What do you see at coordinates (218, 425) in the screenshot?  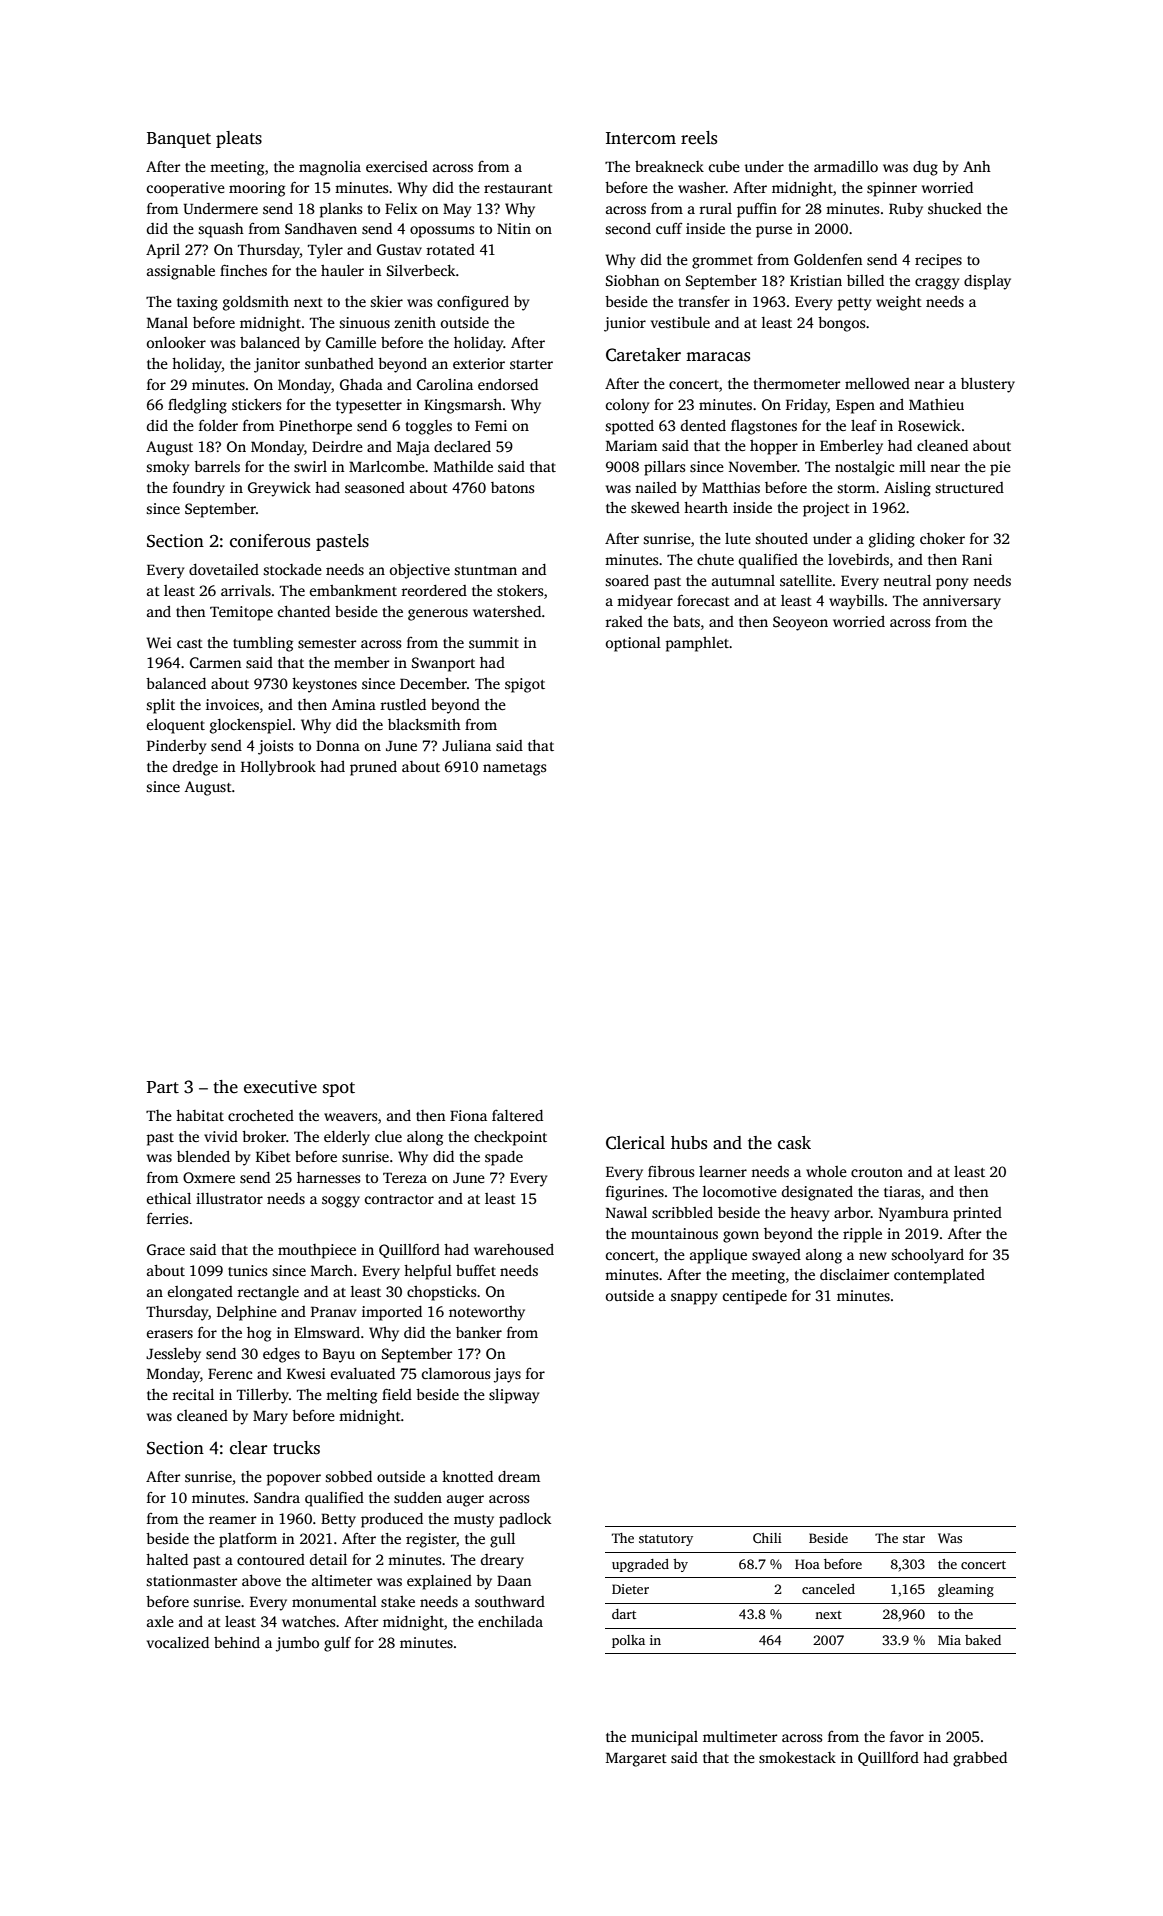 I see `folder` at bounding box center [218, 425].
